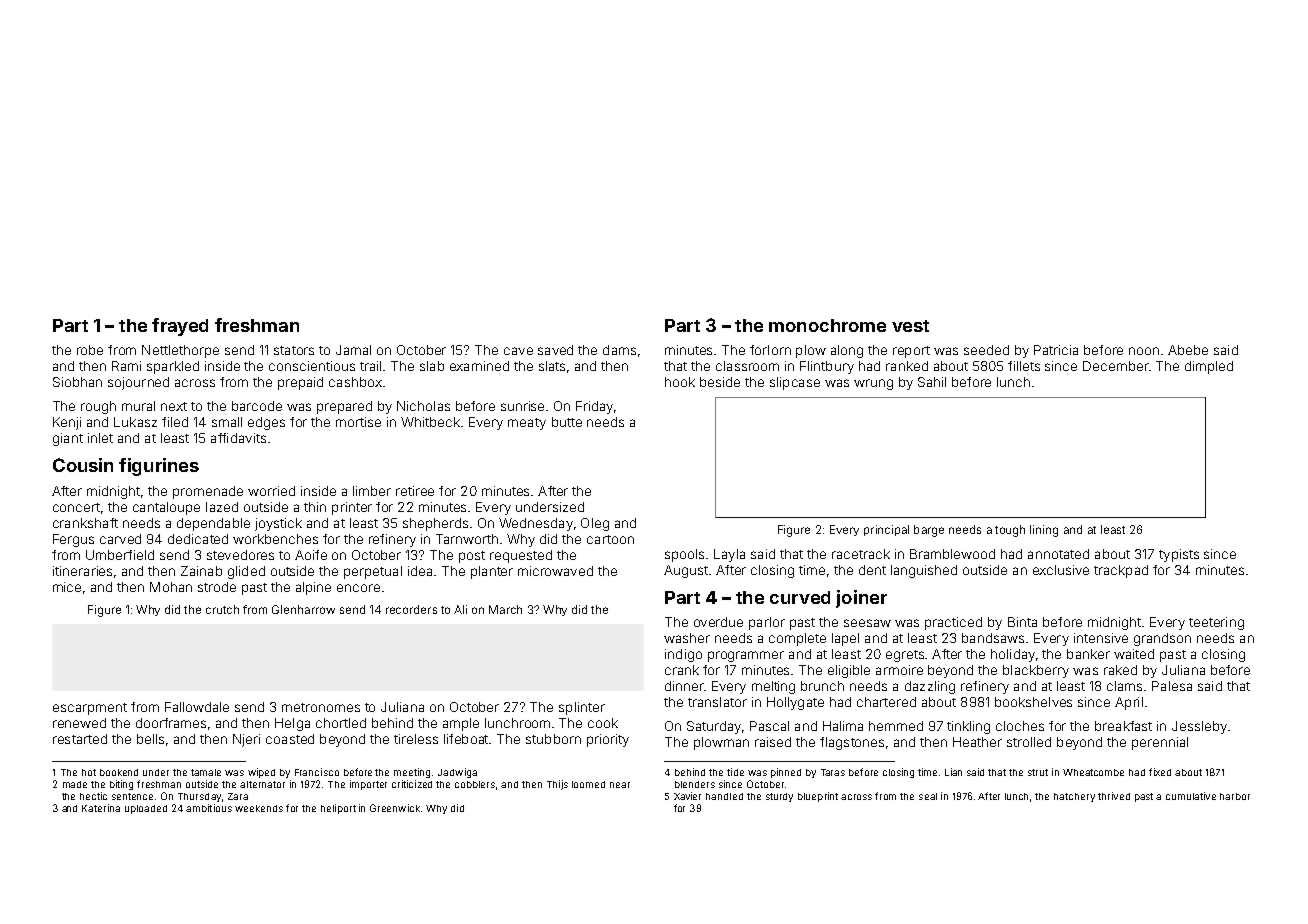 The width and height of the screenshot is (1308, 924). What do you see at coordinates (718, 622) in the screenshot?
I see `overdue` at bounding box center [718, 622].
